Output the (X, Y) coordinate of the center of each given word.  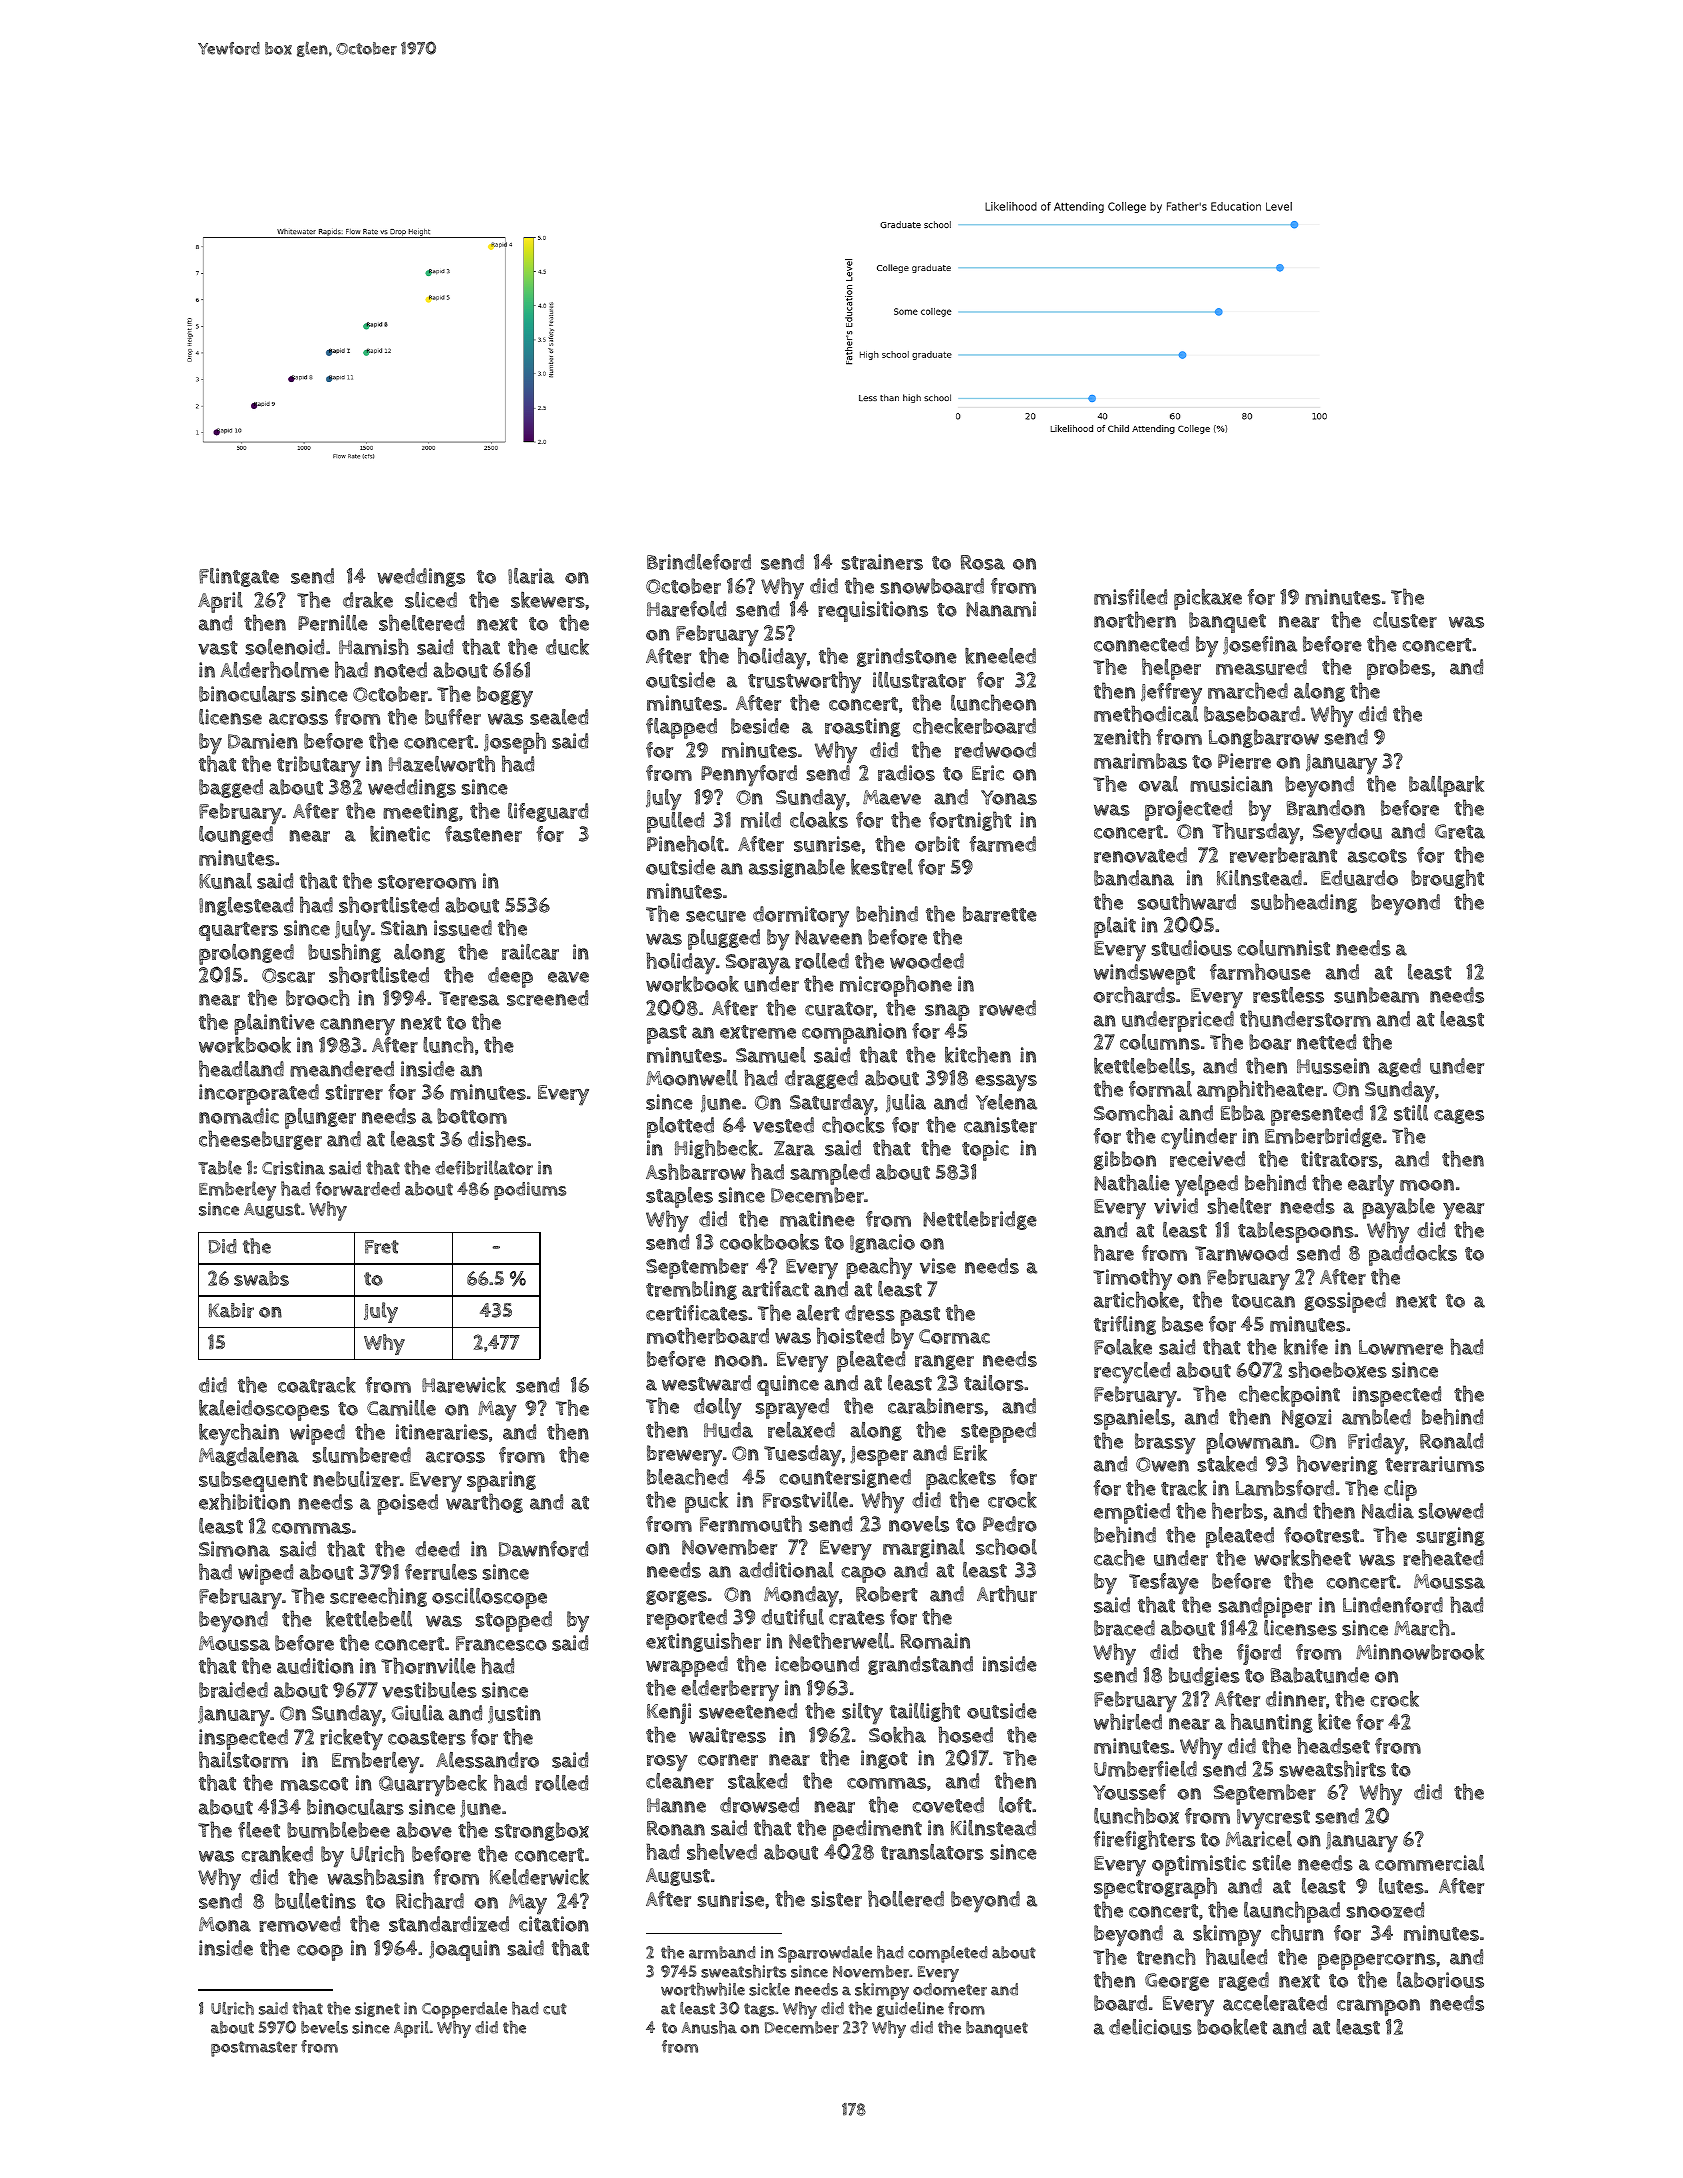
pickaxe (1208, 599)
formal (1160, 1089)
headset (1333, 1745)
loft (1015, 1805)
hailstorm (243, 1759)
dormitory (801, 916)
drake (368, 600)
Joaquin (464, 1950)
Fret (382, 1247)
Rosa (983, 562)
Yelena (1006, 1102)
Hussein (1333, 1066)
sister (836, 1899)
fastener (483, 834)
